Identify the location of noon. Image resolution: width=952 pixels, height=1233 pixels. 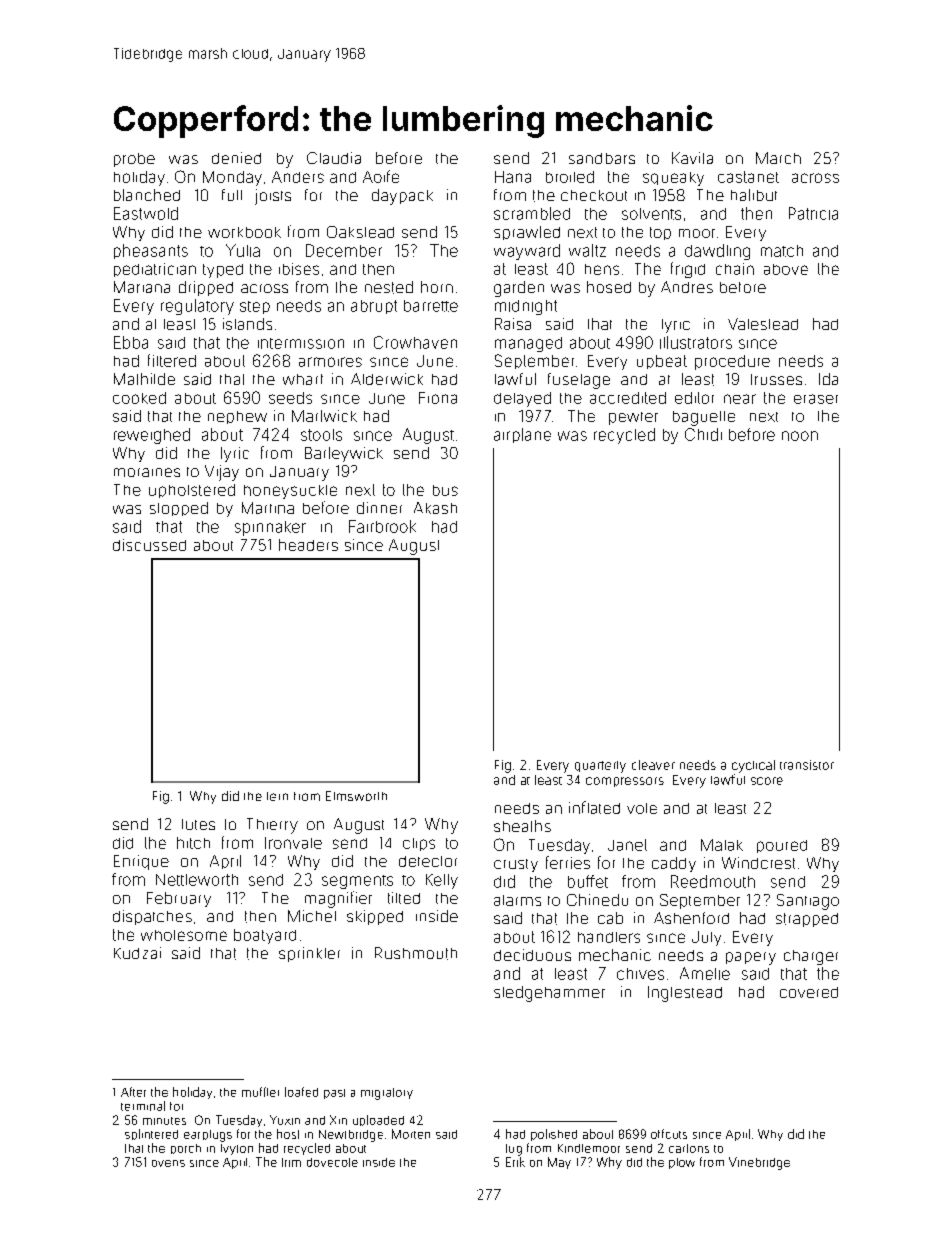
(800, 436).
